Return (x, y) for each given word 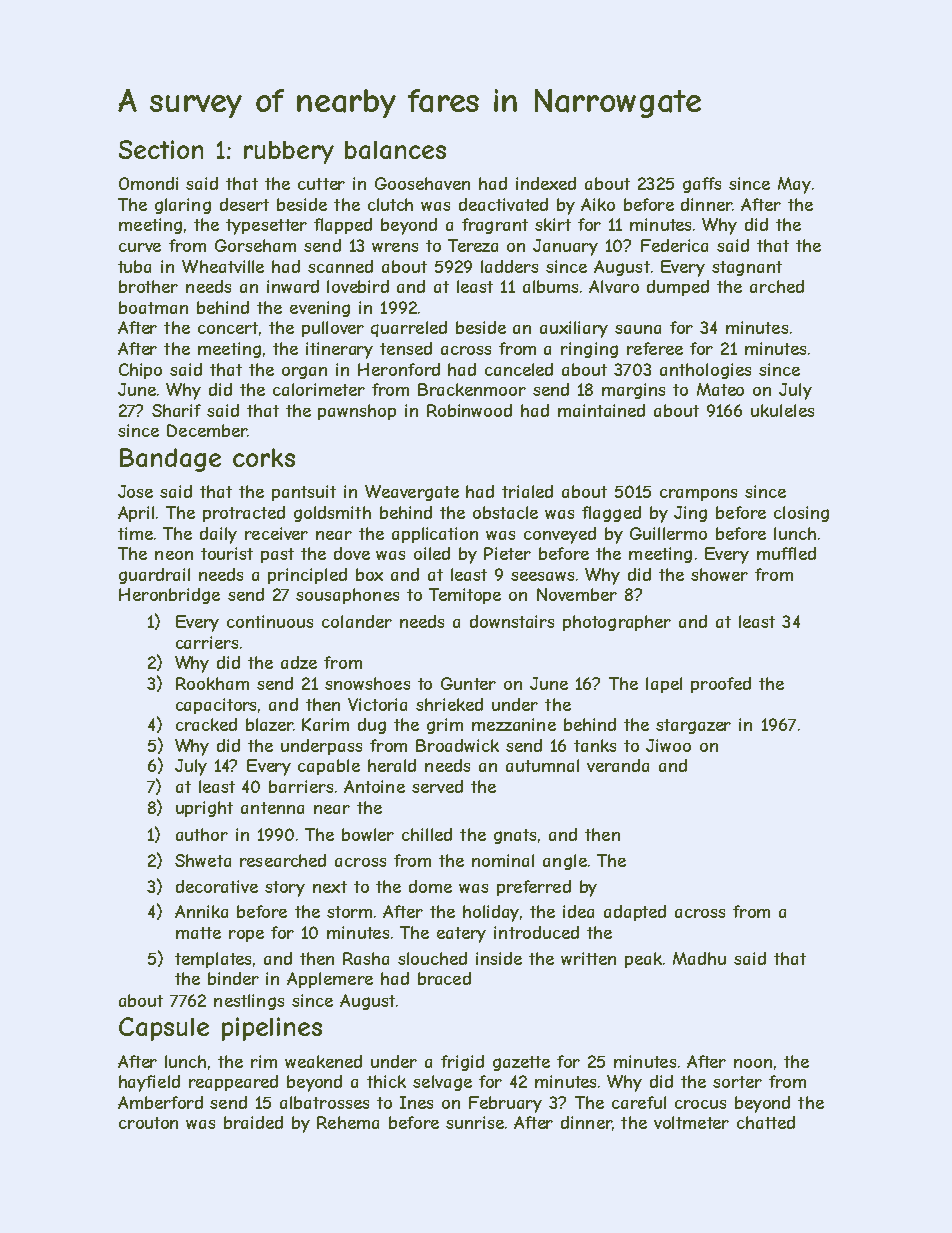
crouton (148, 1123)
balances (395, 150)
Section (161, 149)
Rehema (348, 1122)
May (794, 185)
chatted (766, 1122)
